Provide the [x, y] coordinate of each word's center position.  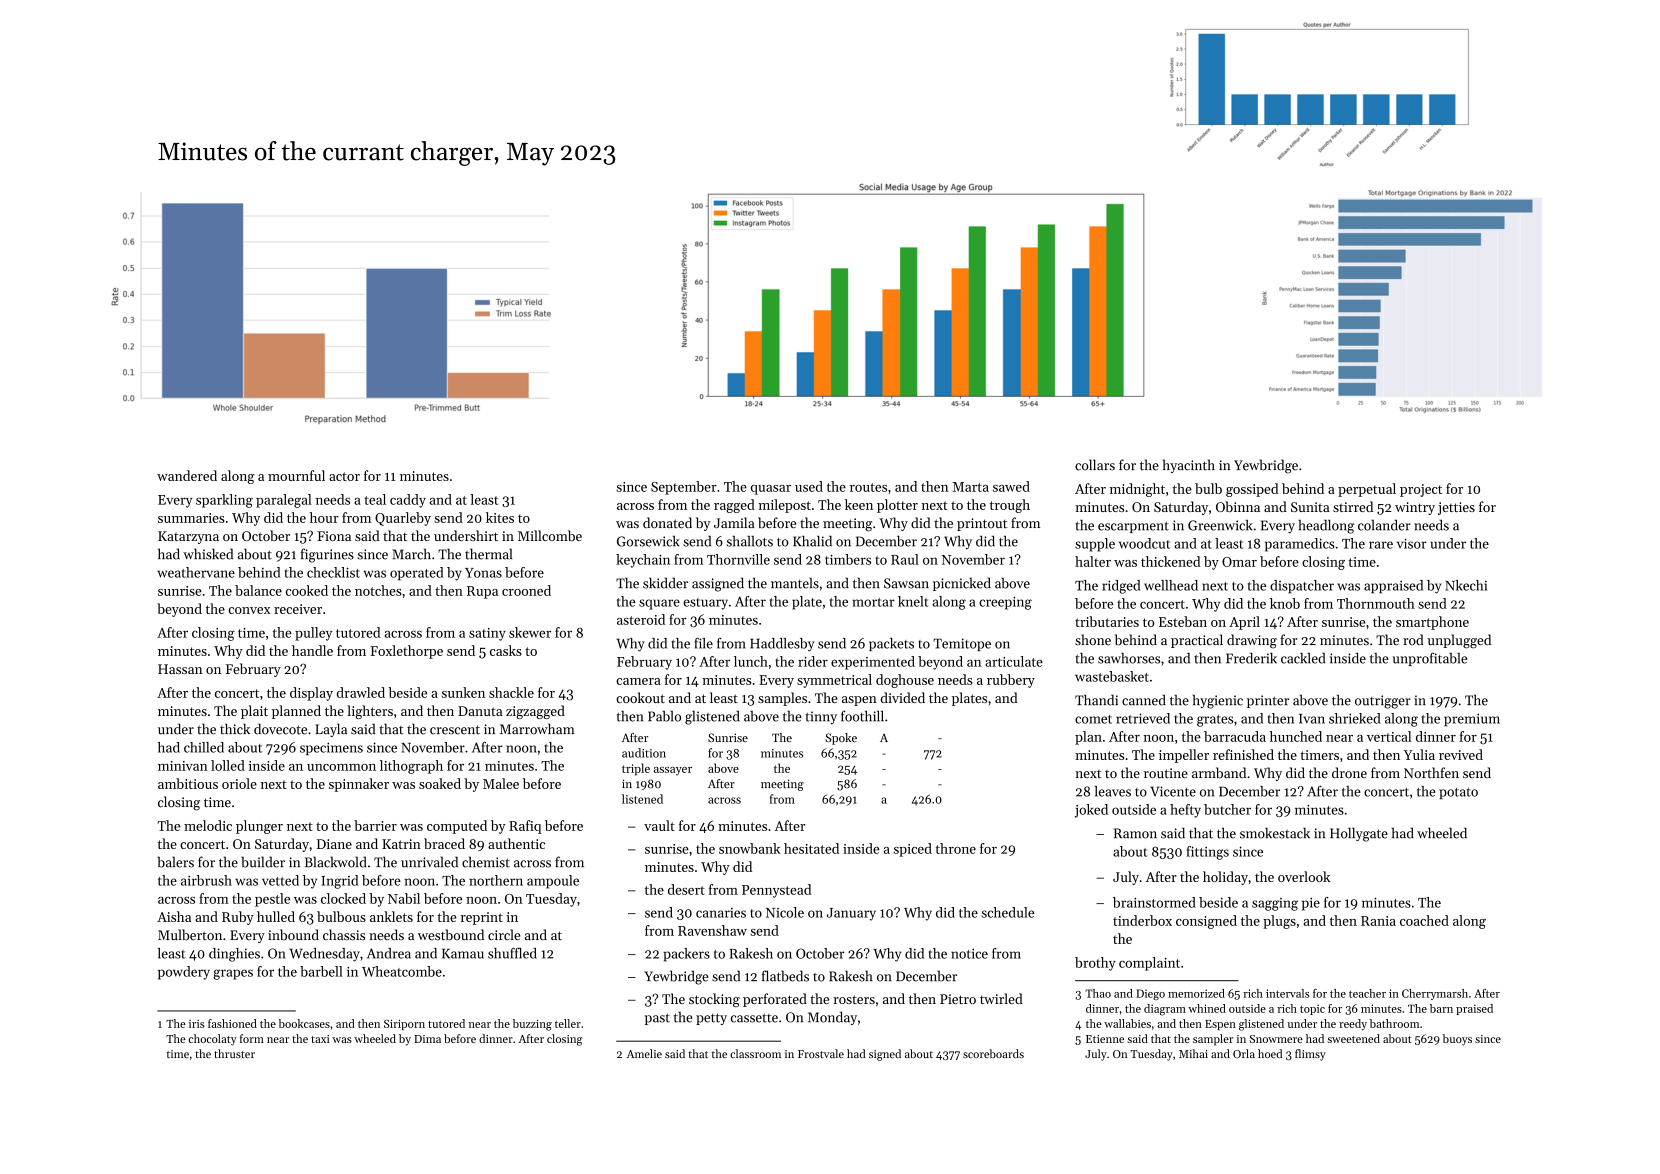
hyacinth [1189, 466]
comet [1093, 719]
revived [1461, 754]
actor [344, 476]
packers [686, 955]
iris [197, 1024]
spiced [913, 850]
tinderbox [1142, 920]
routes [868, 487]
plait [254, 712]
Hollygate [1359, 834]
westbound [451, 935]
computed [457, 827]
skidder [665, 583]
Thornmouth [1376, 603]
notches [378, 590]
